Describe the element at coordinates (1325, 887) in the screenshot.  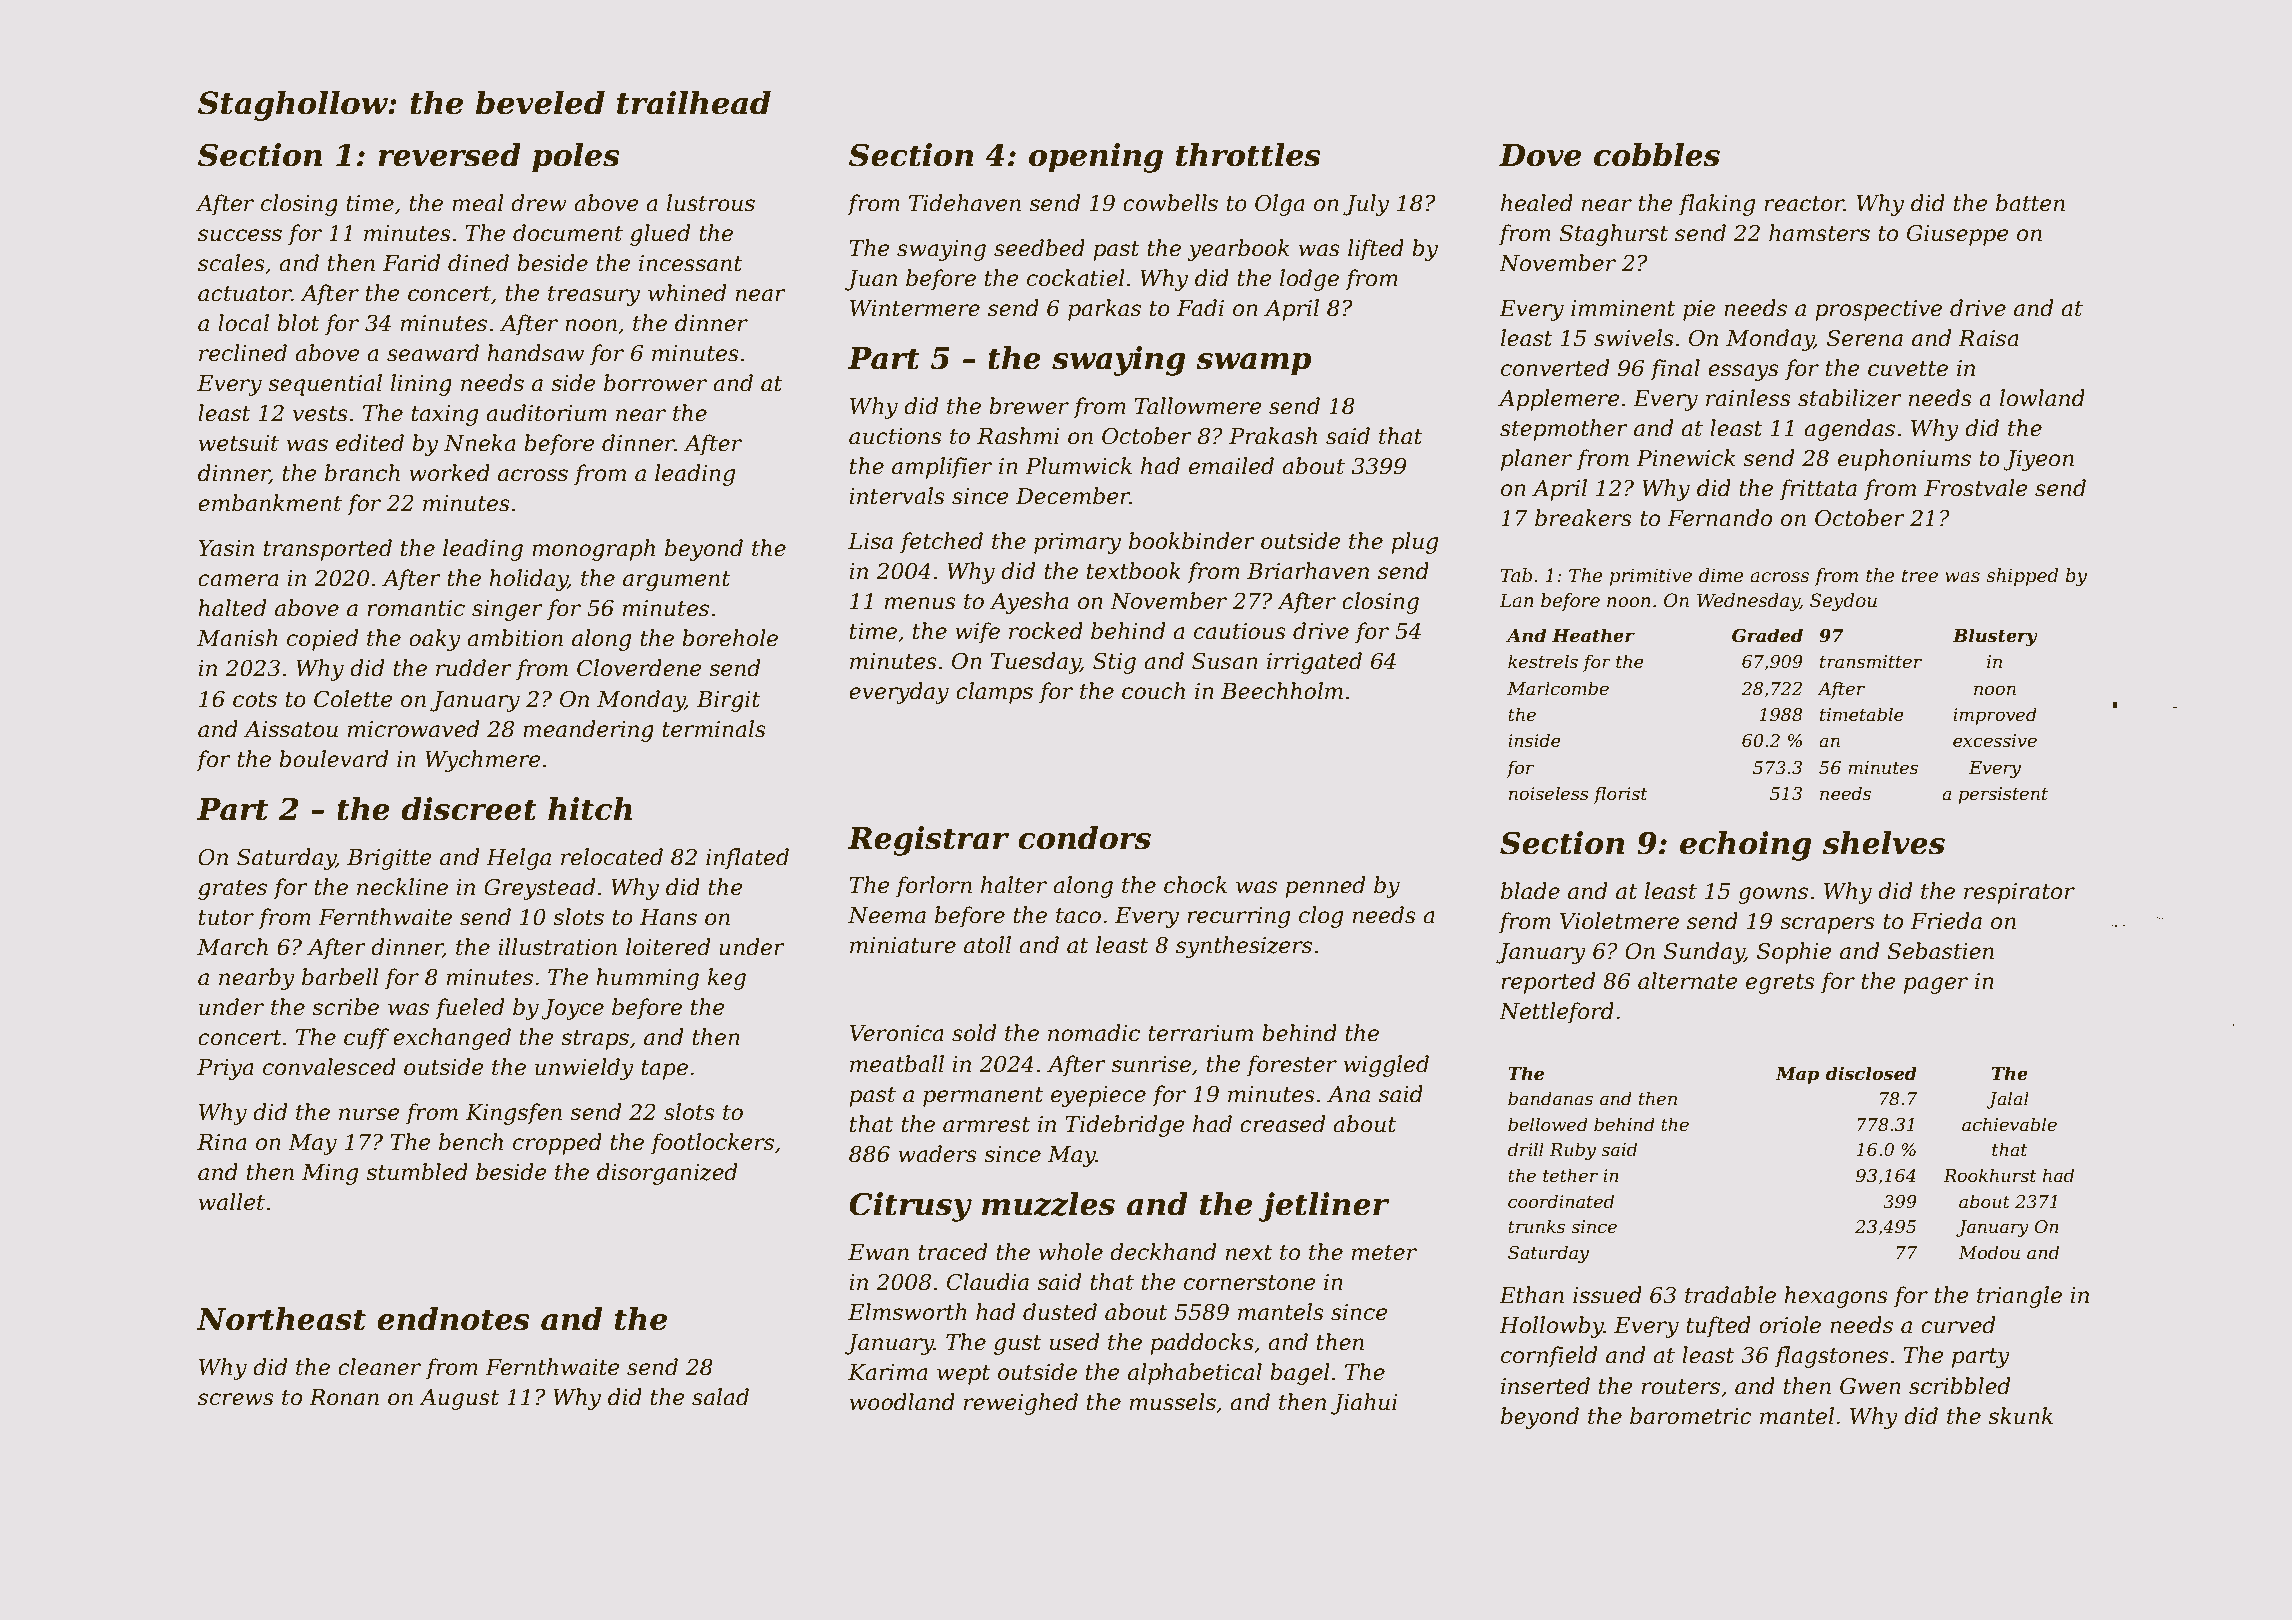
I see `penned` at that location.
